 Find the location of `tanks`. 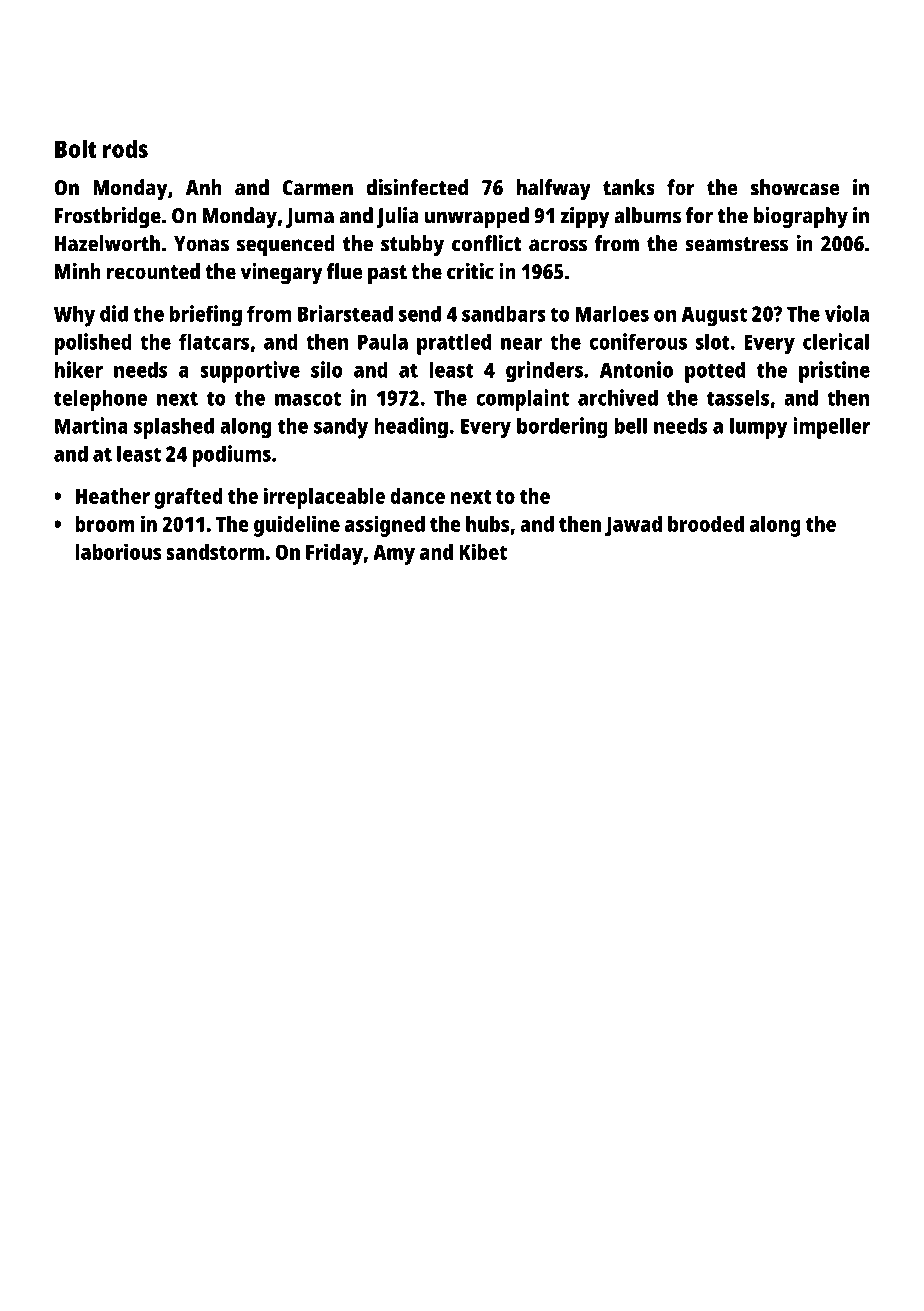

tanks is located at coordinates (629, 187).
